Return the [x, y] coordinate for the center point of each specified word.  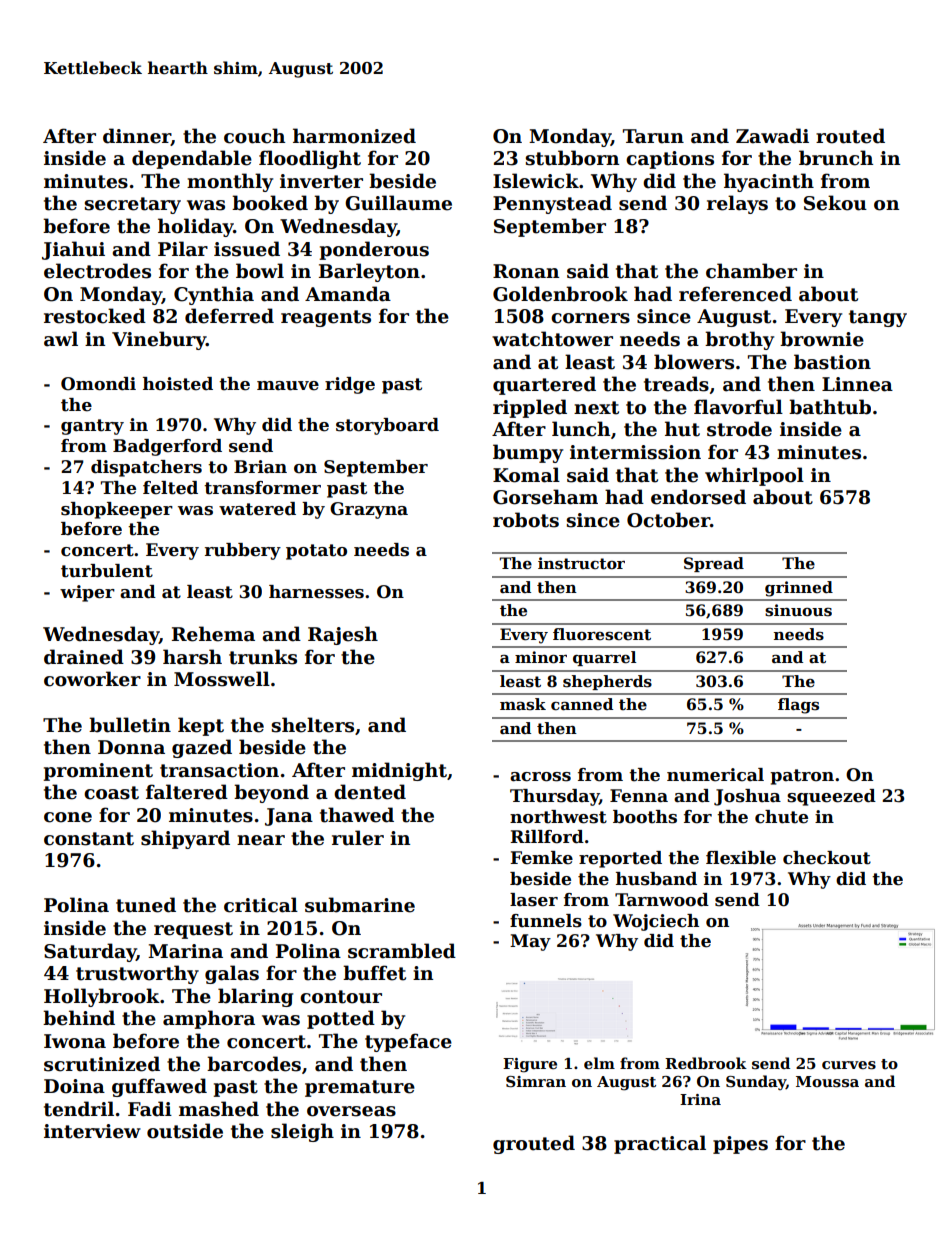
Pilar [183, 249]
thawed [357, 815]
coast [111, 793]
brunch [836, 158]
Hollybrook [102, 997]
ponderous [374, 250]
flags [798, 706]
